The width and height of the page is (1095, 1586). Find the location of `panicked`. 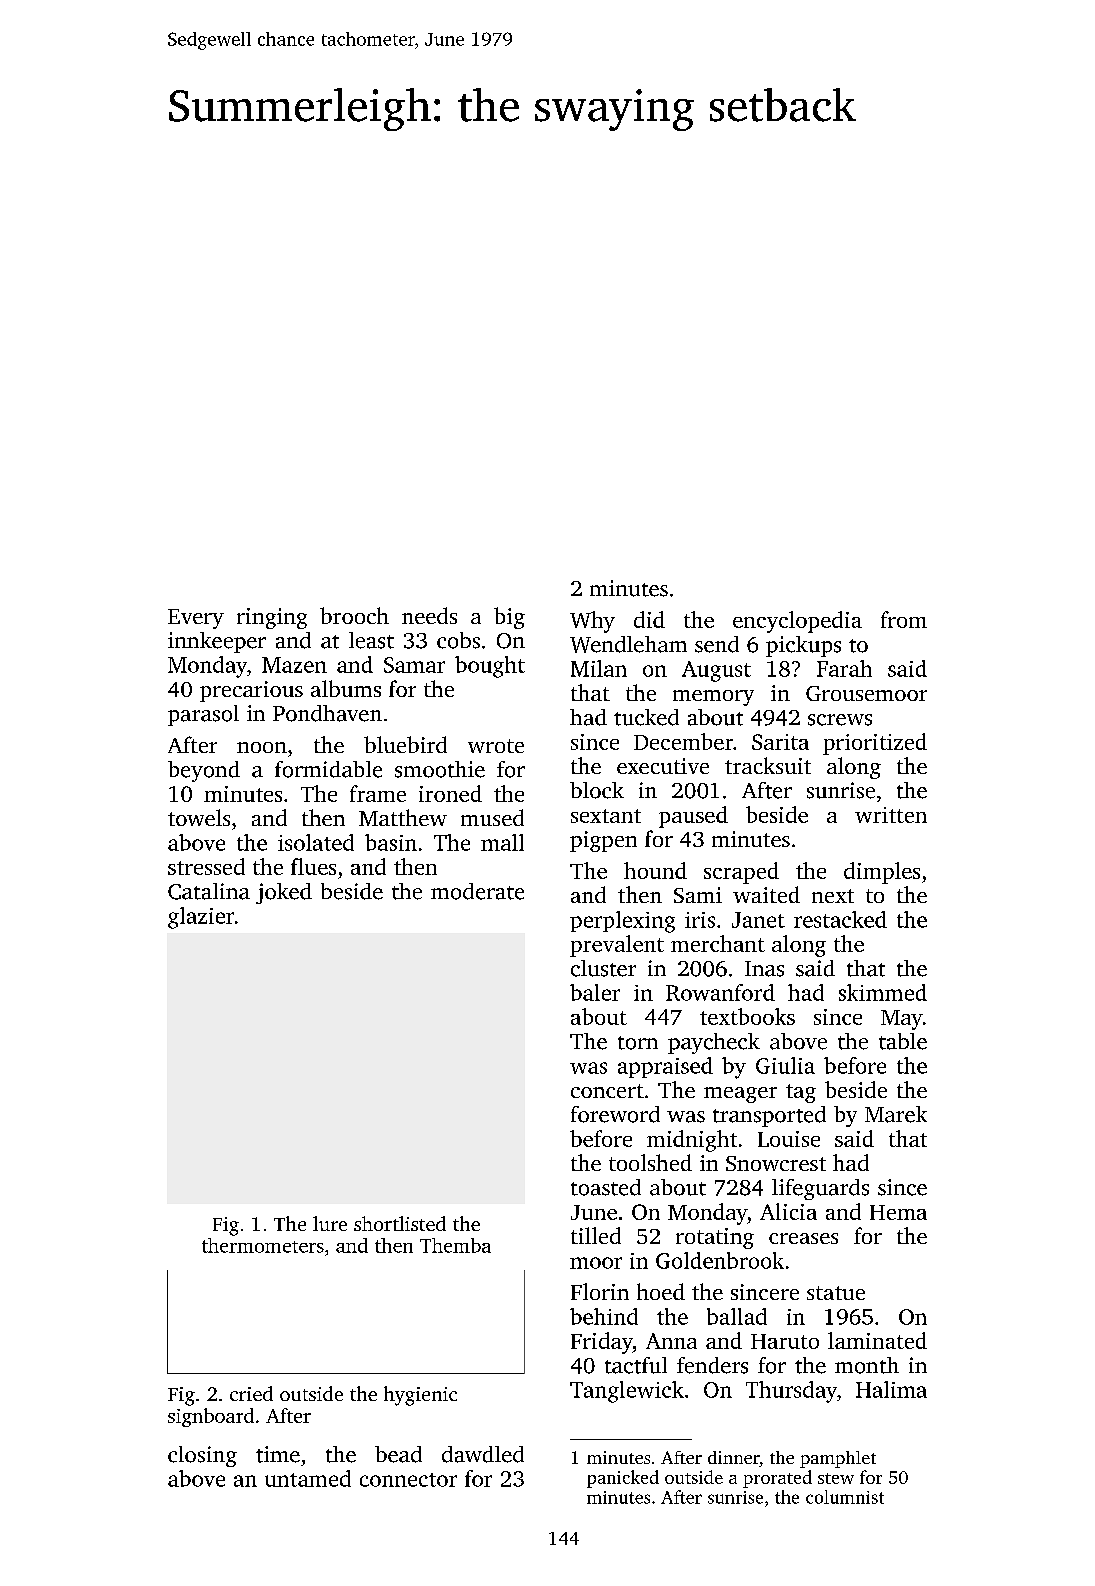

panicked is located at coordinates (623, 1479).
